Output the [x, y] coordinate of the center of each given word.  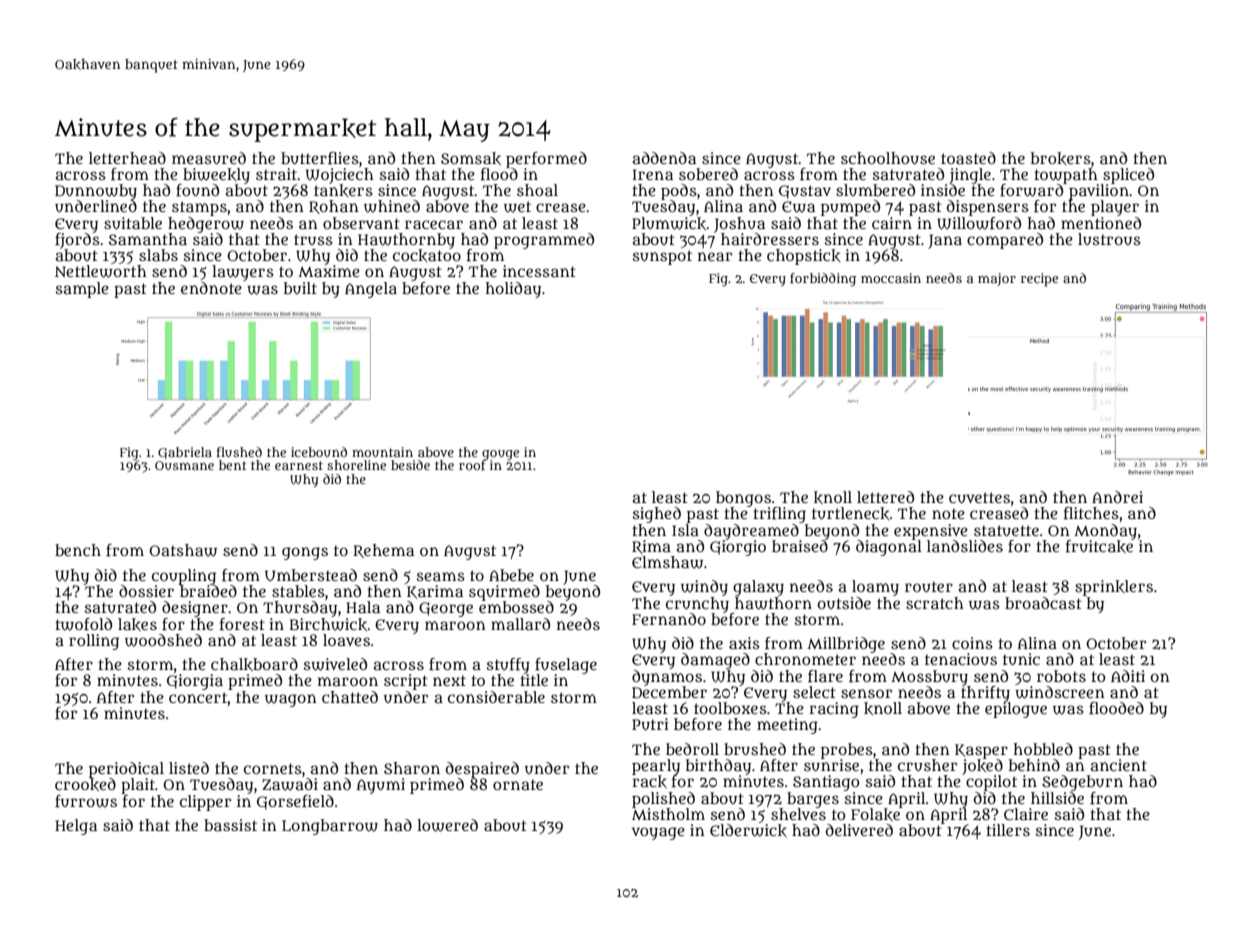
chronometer [805, 659]
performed [546, 160]
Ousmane [184, 465]
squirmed [504, 593]
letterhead [127, 158]
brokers [1061, 158]
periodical [126, 770]
